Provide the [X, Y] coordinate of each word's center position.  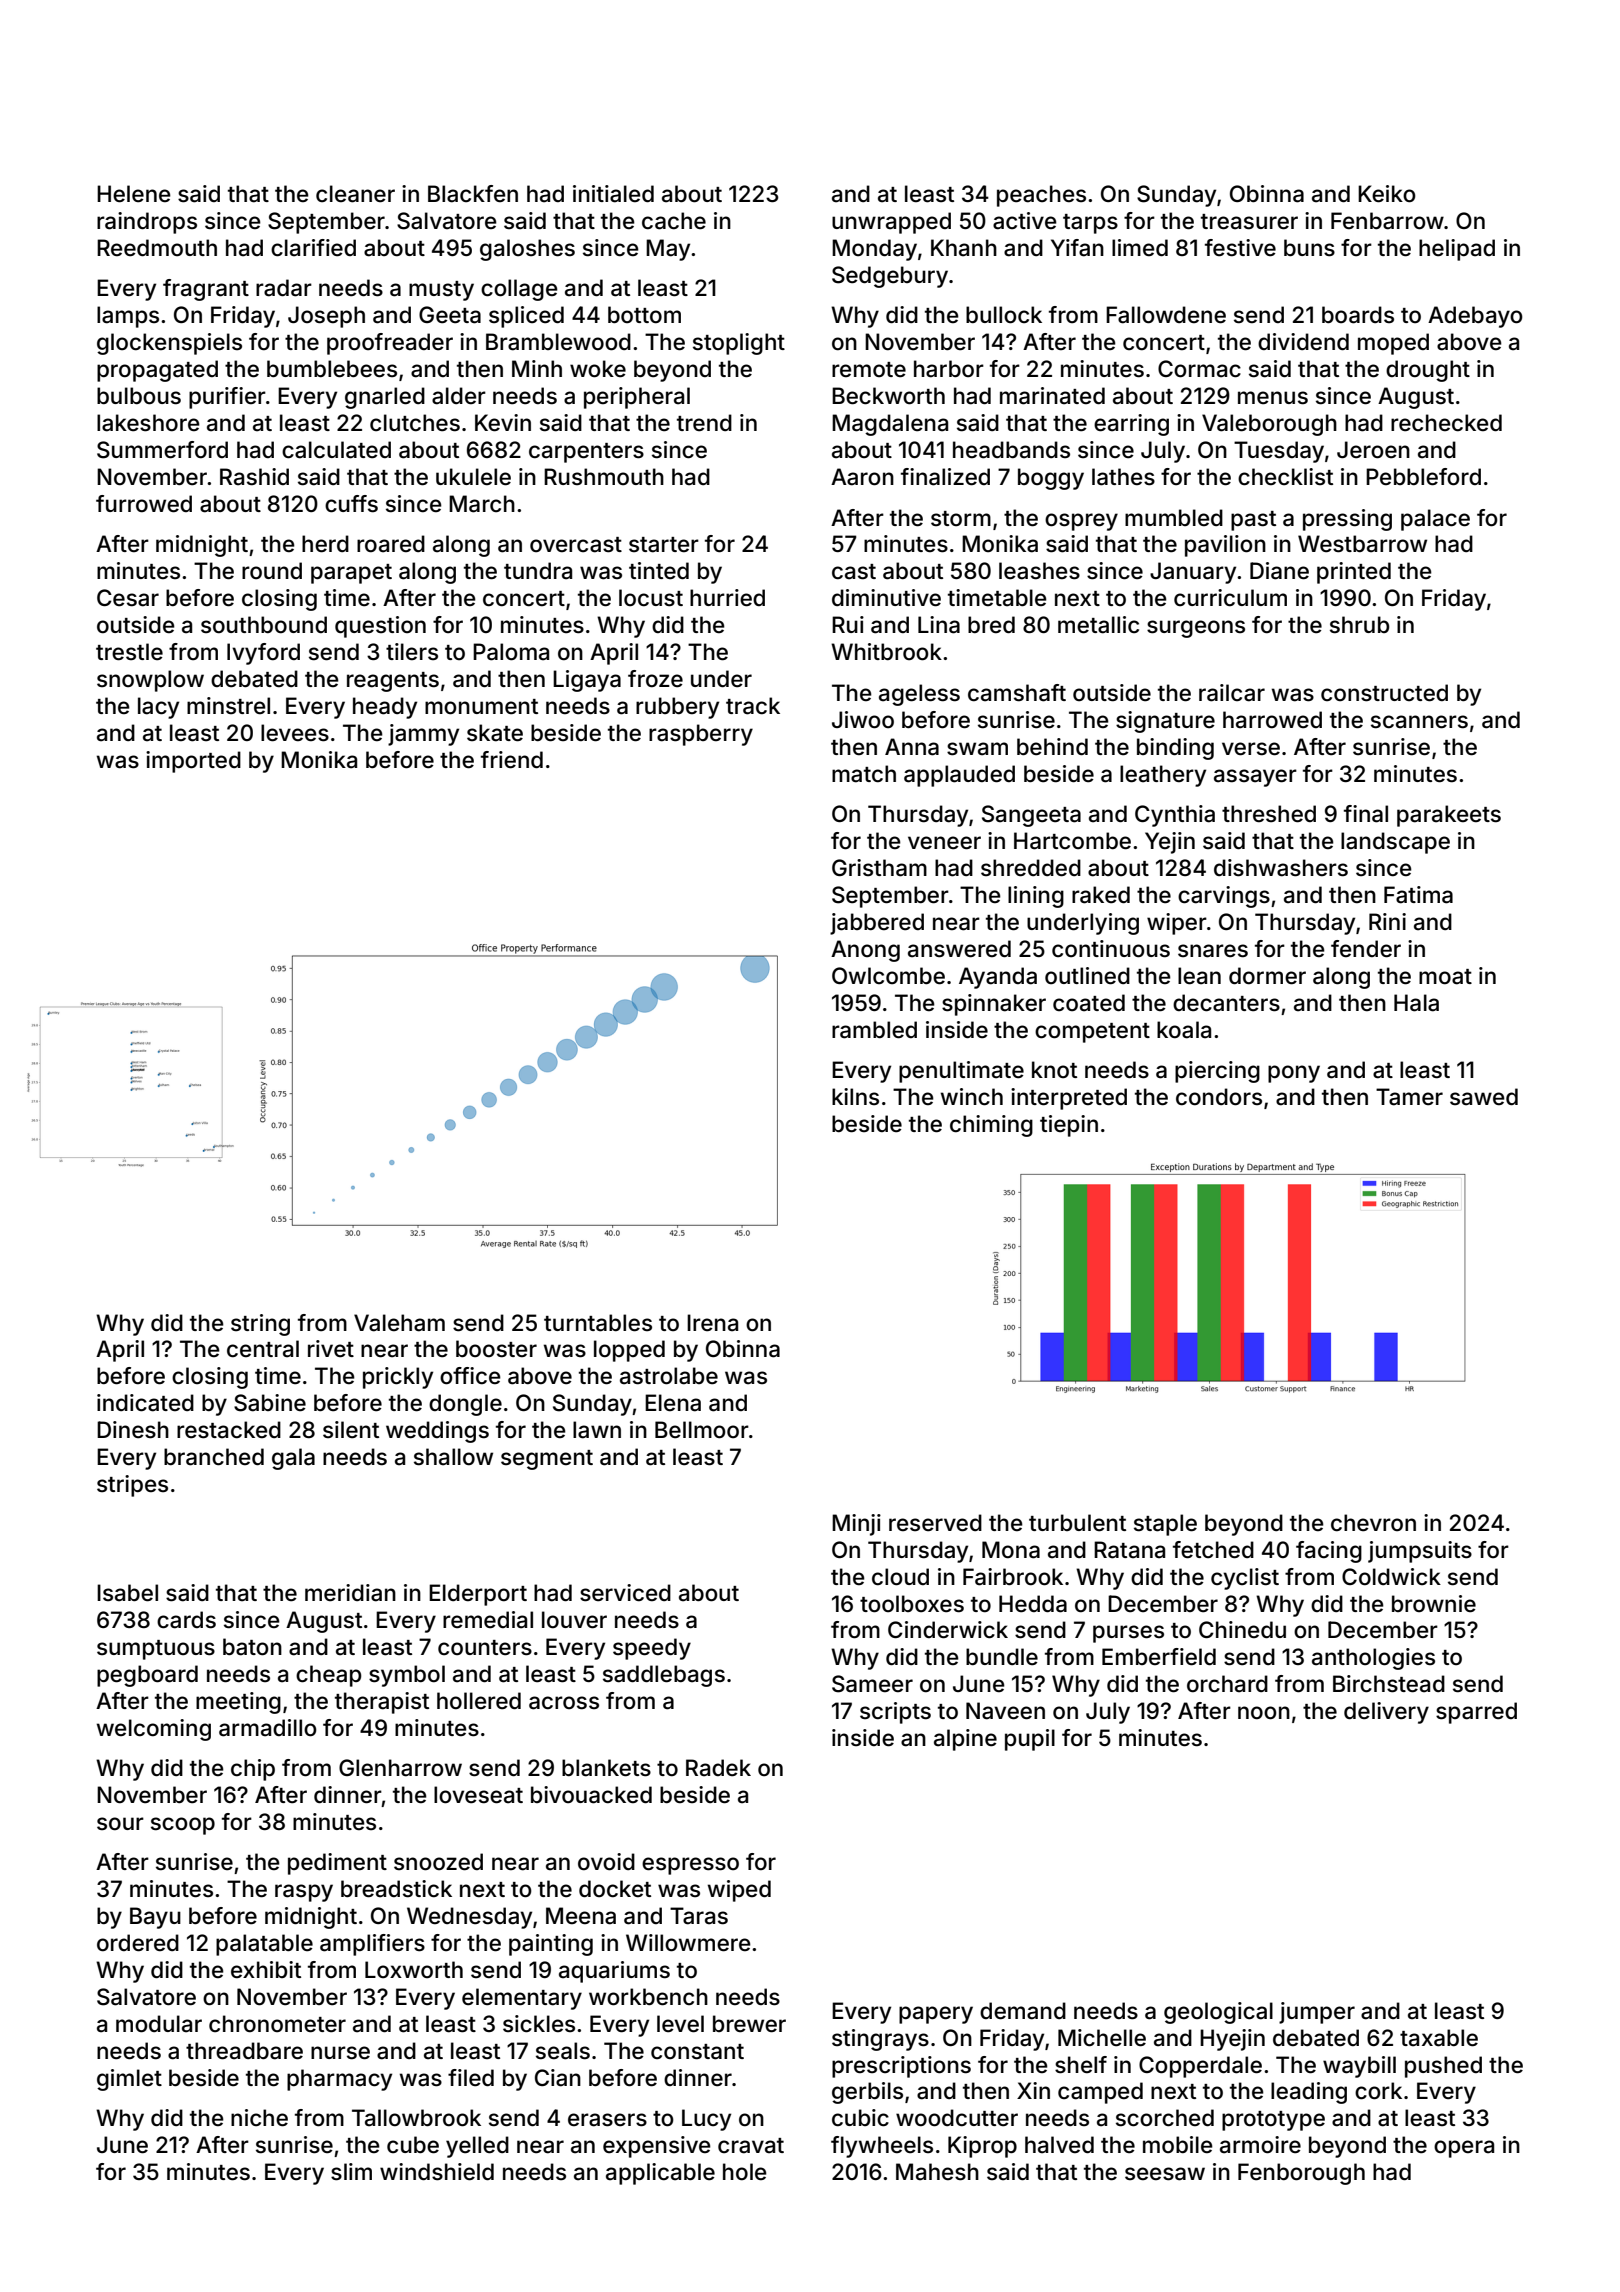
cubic [860, 2118]
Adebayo [1475, 317]
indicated [145, 1403]
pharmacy [339, 2080]
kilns [855, 1096]
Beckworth [888, 396]
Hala [1416, 1003]
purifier [227, 398]
